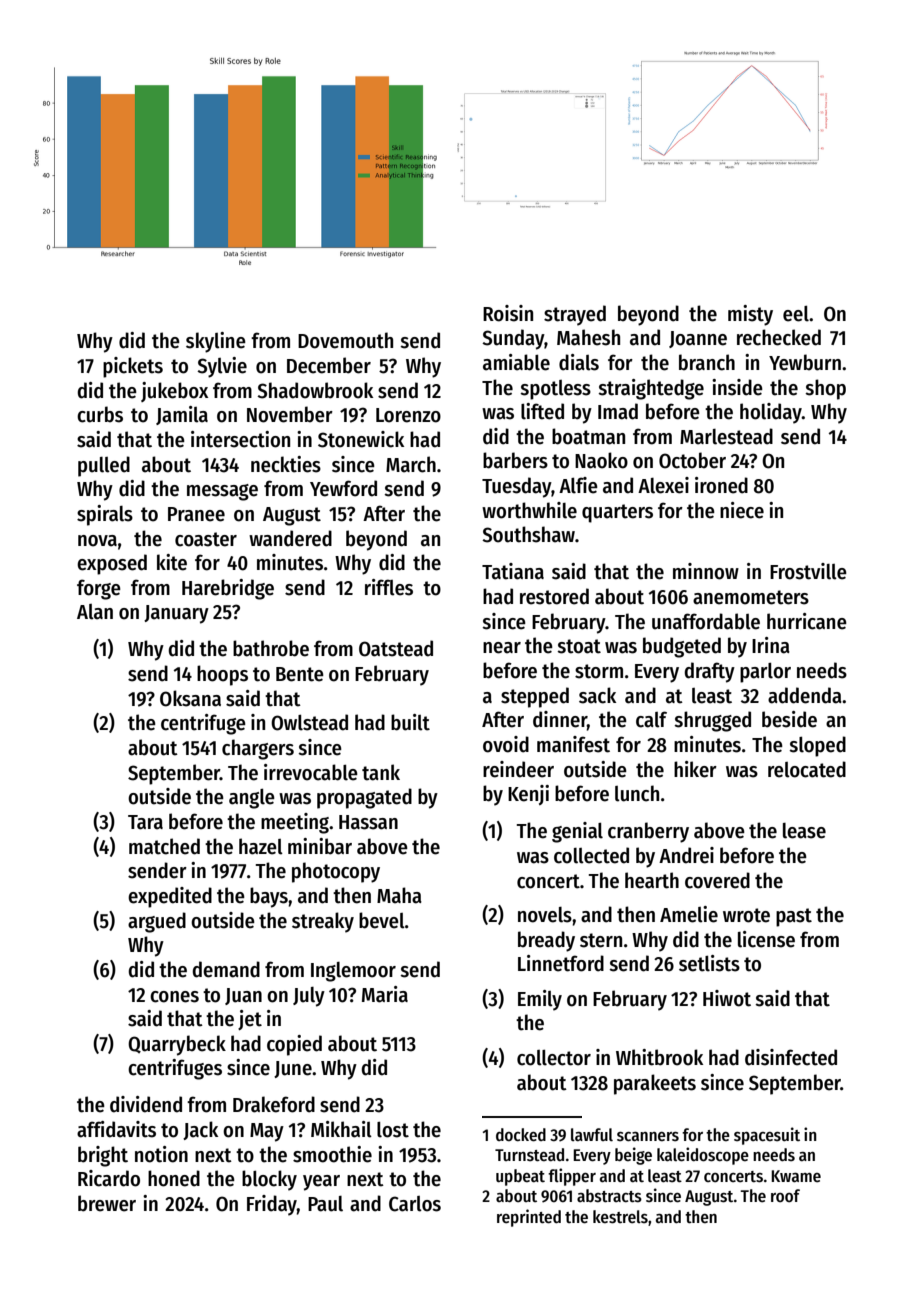 Image resolution: width=924 pixels, height=1311 pixels. What do you see at coordinates (222, 367) in the screenshot?
I see `Sylvie` at bounding box center [222, 367].
